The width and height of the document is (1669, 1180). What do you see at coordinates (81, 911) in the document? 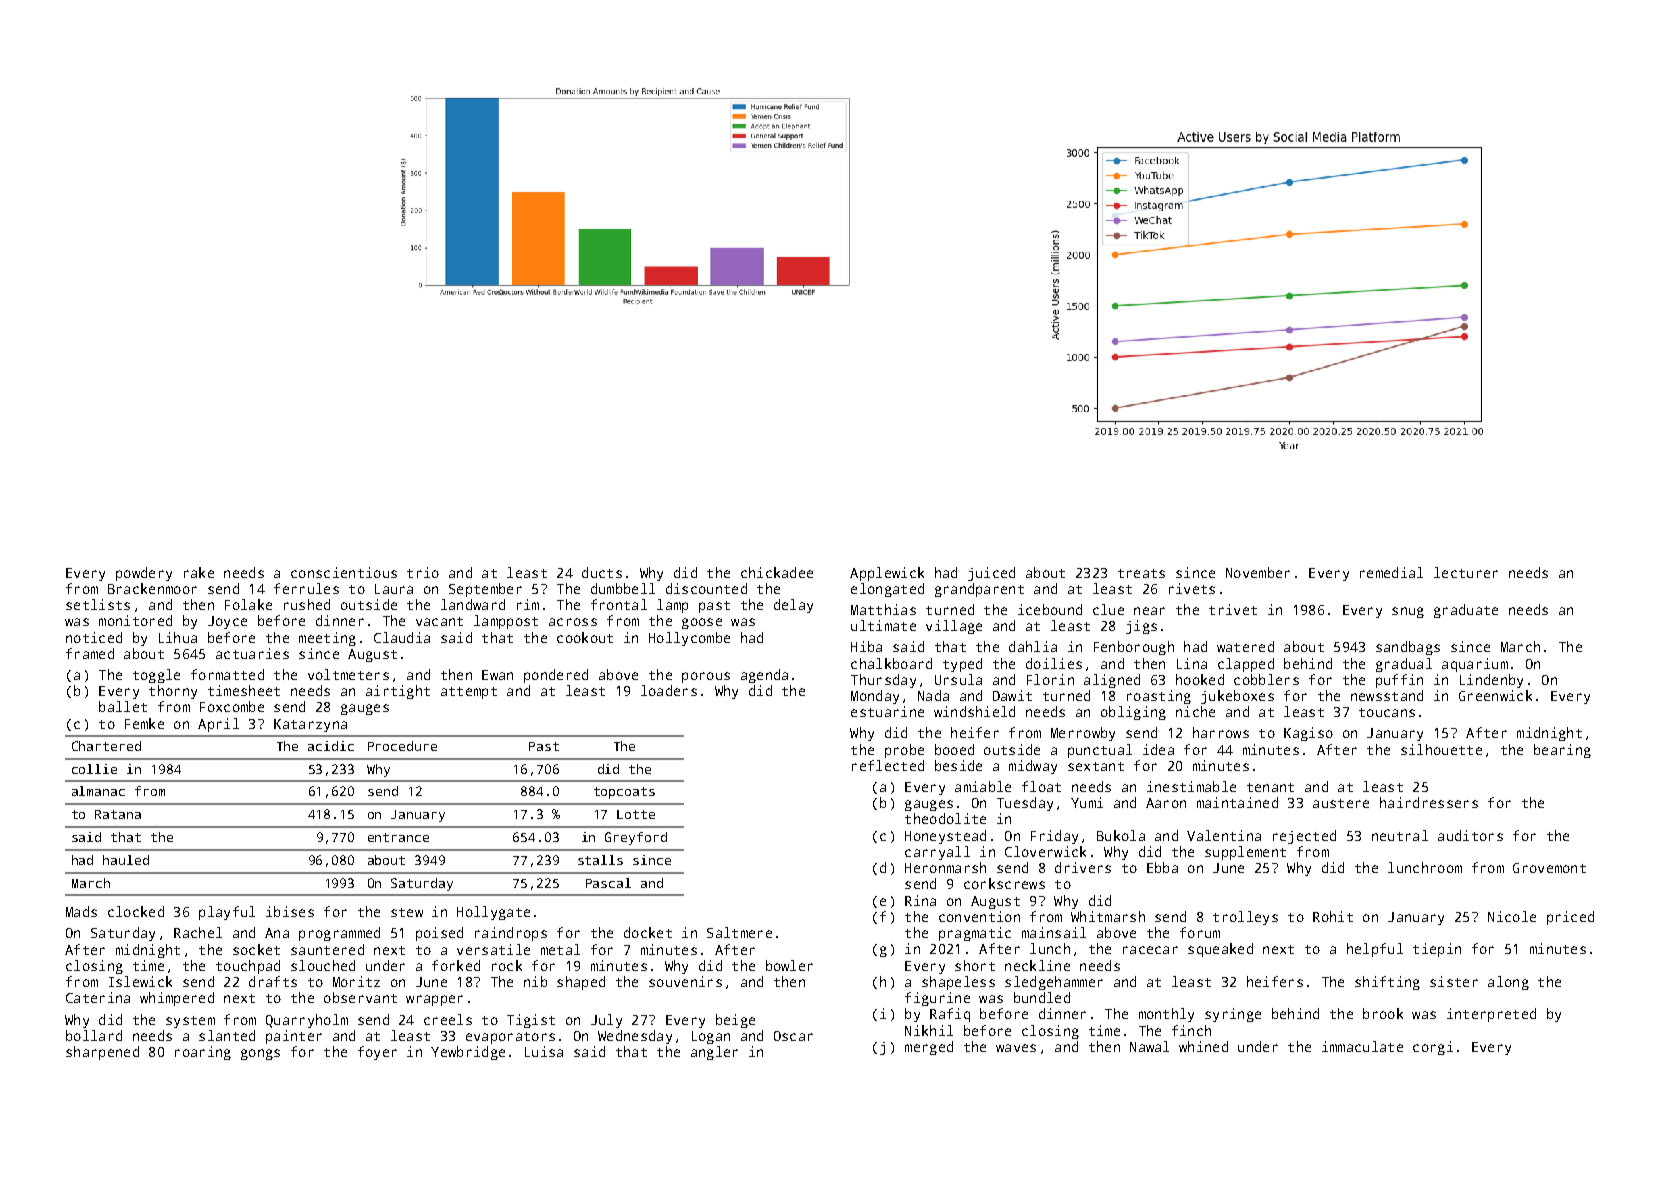
I see `Mads` at bounding box center [81, 911].
